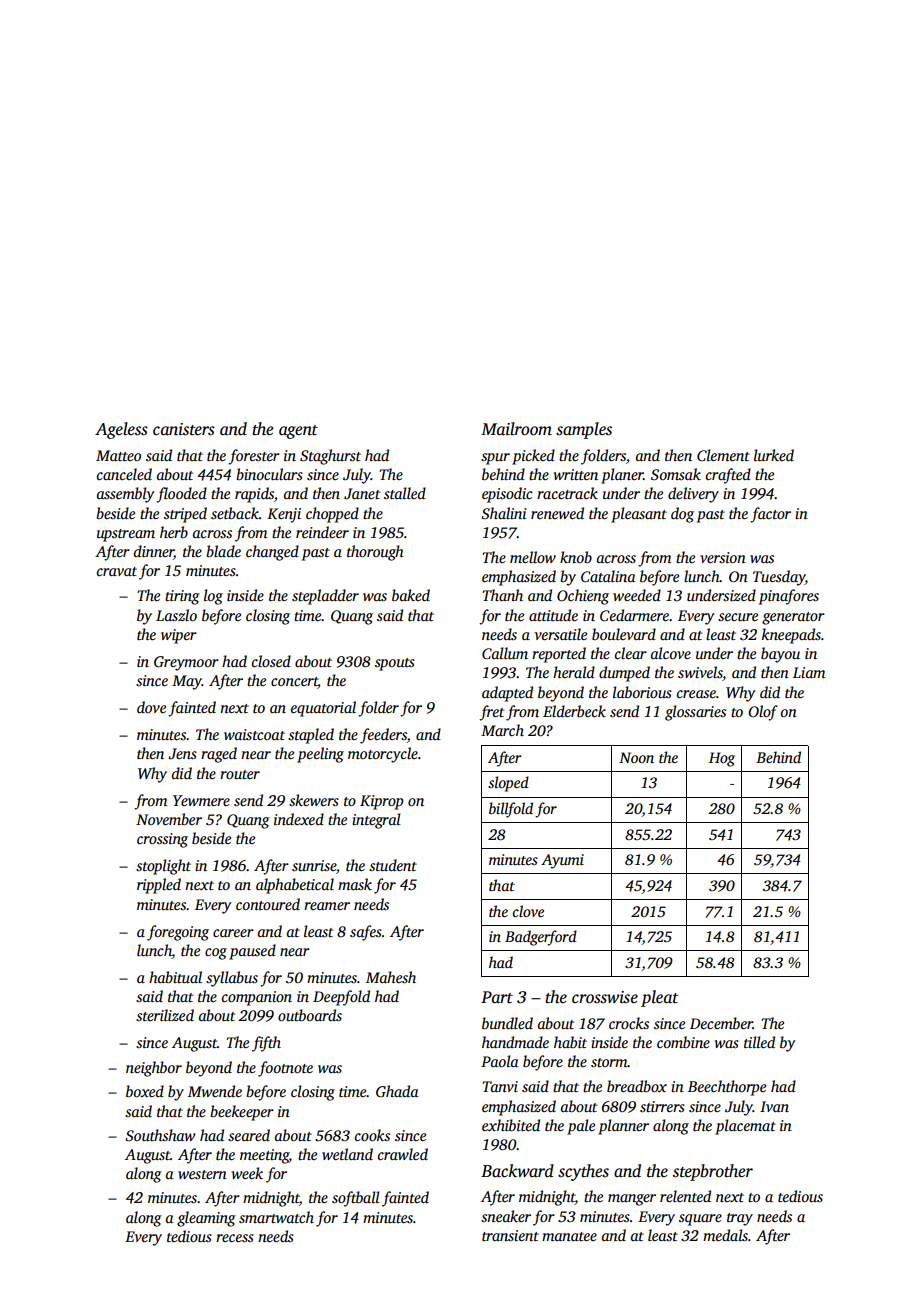 Image resolution: width=924 pixels, height=1308 pixels. Describe the element at coordinates (271, 661) in the screenshot. I see `closed` at that location.
